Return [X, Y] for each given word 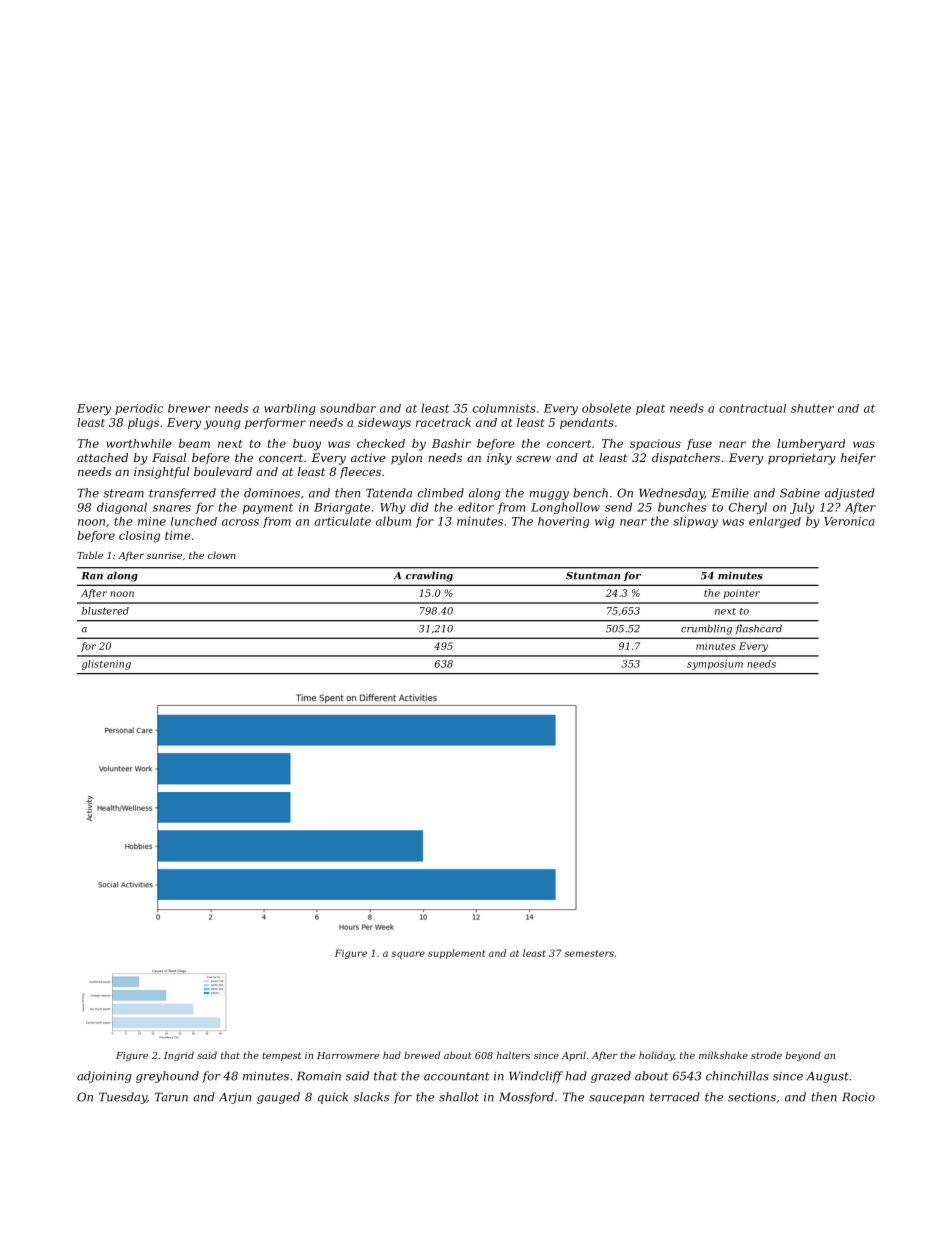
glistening [106, 665]
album [393, 521]
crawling [429, 576]
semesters [589, 953]
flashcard [759, 629]
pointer [742, 594]
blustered [105, 611]
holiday [656, 1056]
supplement [456, 954]
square [408, 955]
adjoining [104, 1077]
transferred [182, 494]
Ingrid [179, 1056]
